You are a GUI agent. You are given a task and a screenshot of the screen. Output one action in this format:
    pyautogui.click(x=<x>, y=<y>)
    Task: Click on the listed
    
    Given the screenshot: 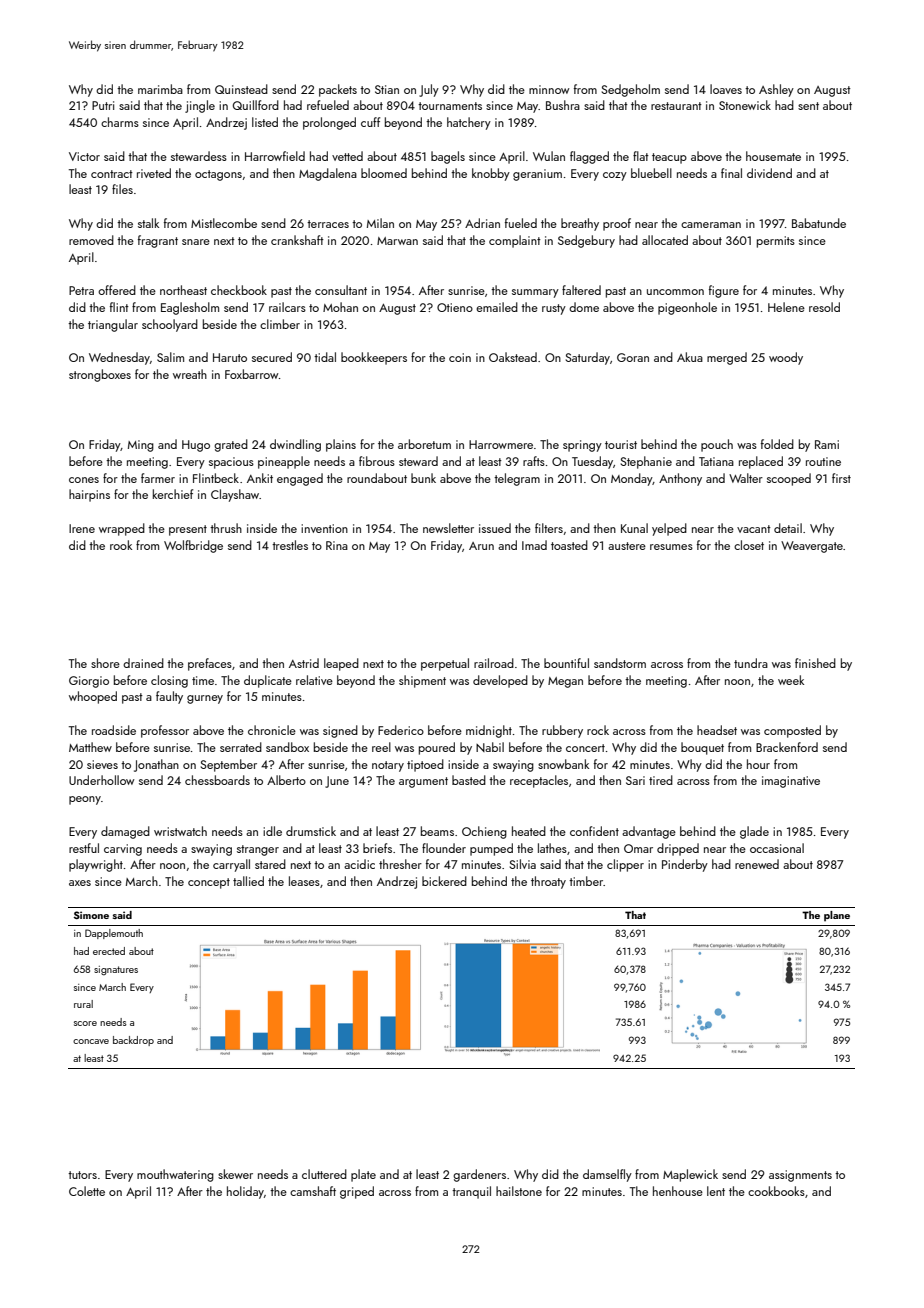 What is the action you would take?
    pyautogui.click(x=265, y=122)
